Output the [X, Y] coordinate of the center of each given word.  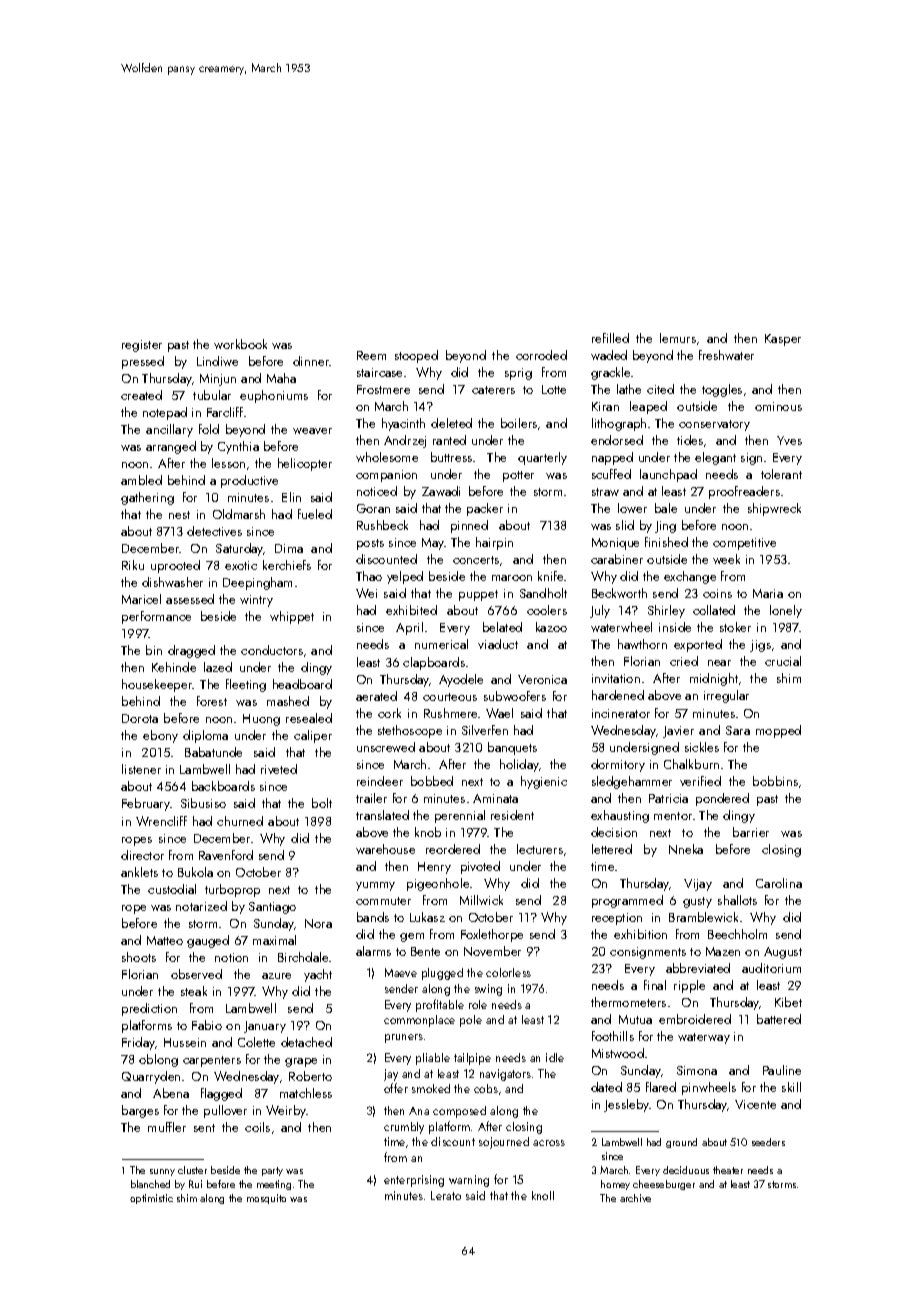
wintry [256, 601]
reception [617, 919]
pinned [469, 526]
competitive [744, 544]
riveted [279, 769]
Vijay [698, 885]
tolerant [781, 474]
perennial [460, 816]
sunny [162, 1172]
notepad [165, 413]
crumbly [404, 1128]
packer [485, 509]
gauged [208, 941]
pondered [722, 799]
